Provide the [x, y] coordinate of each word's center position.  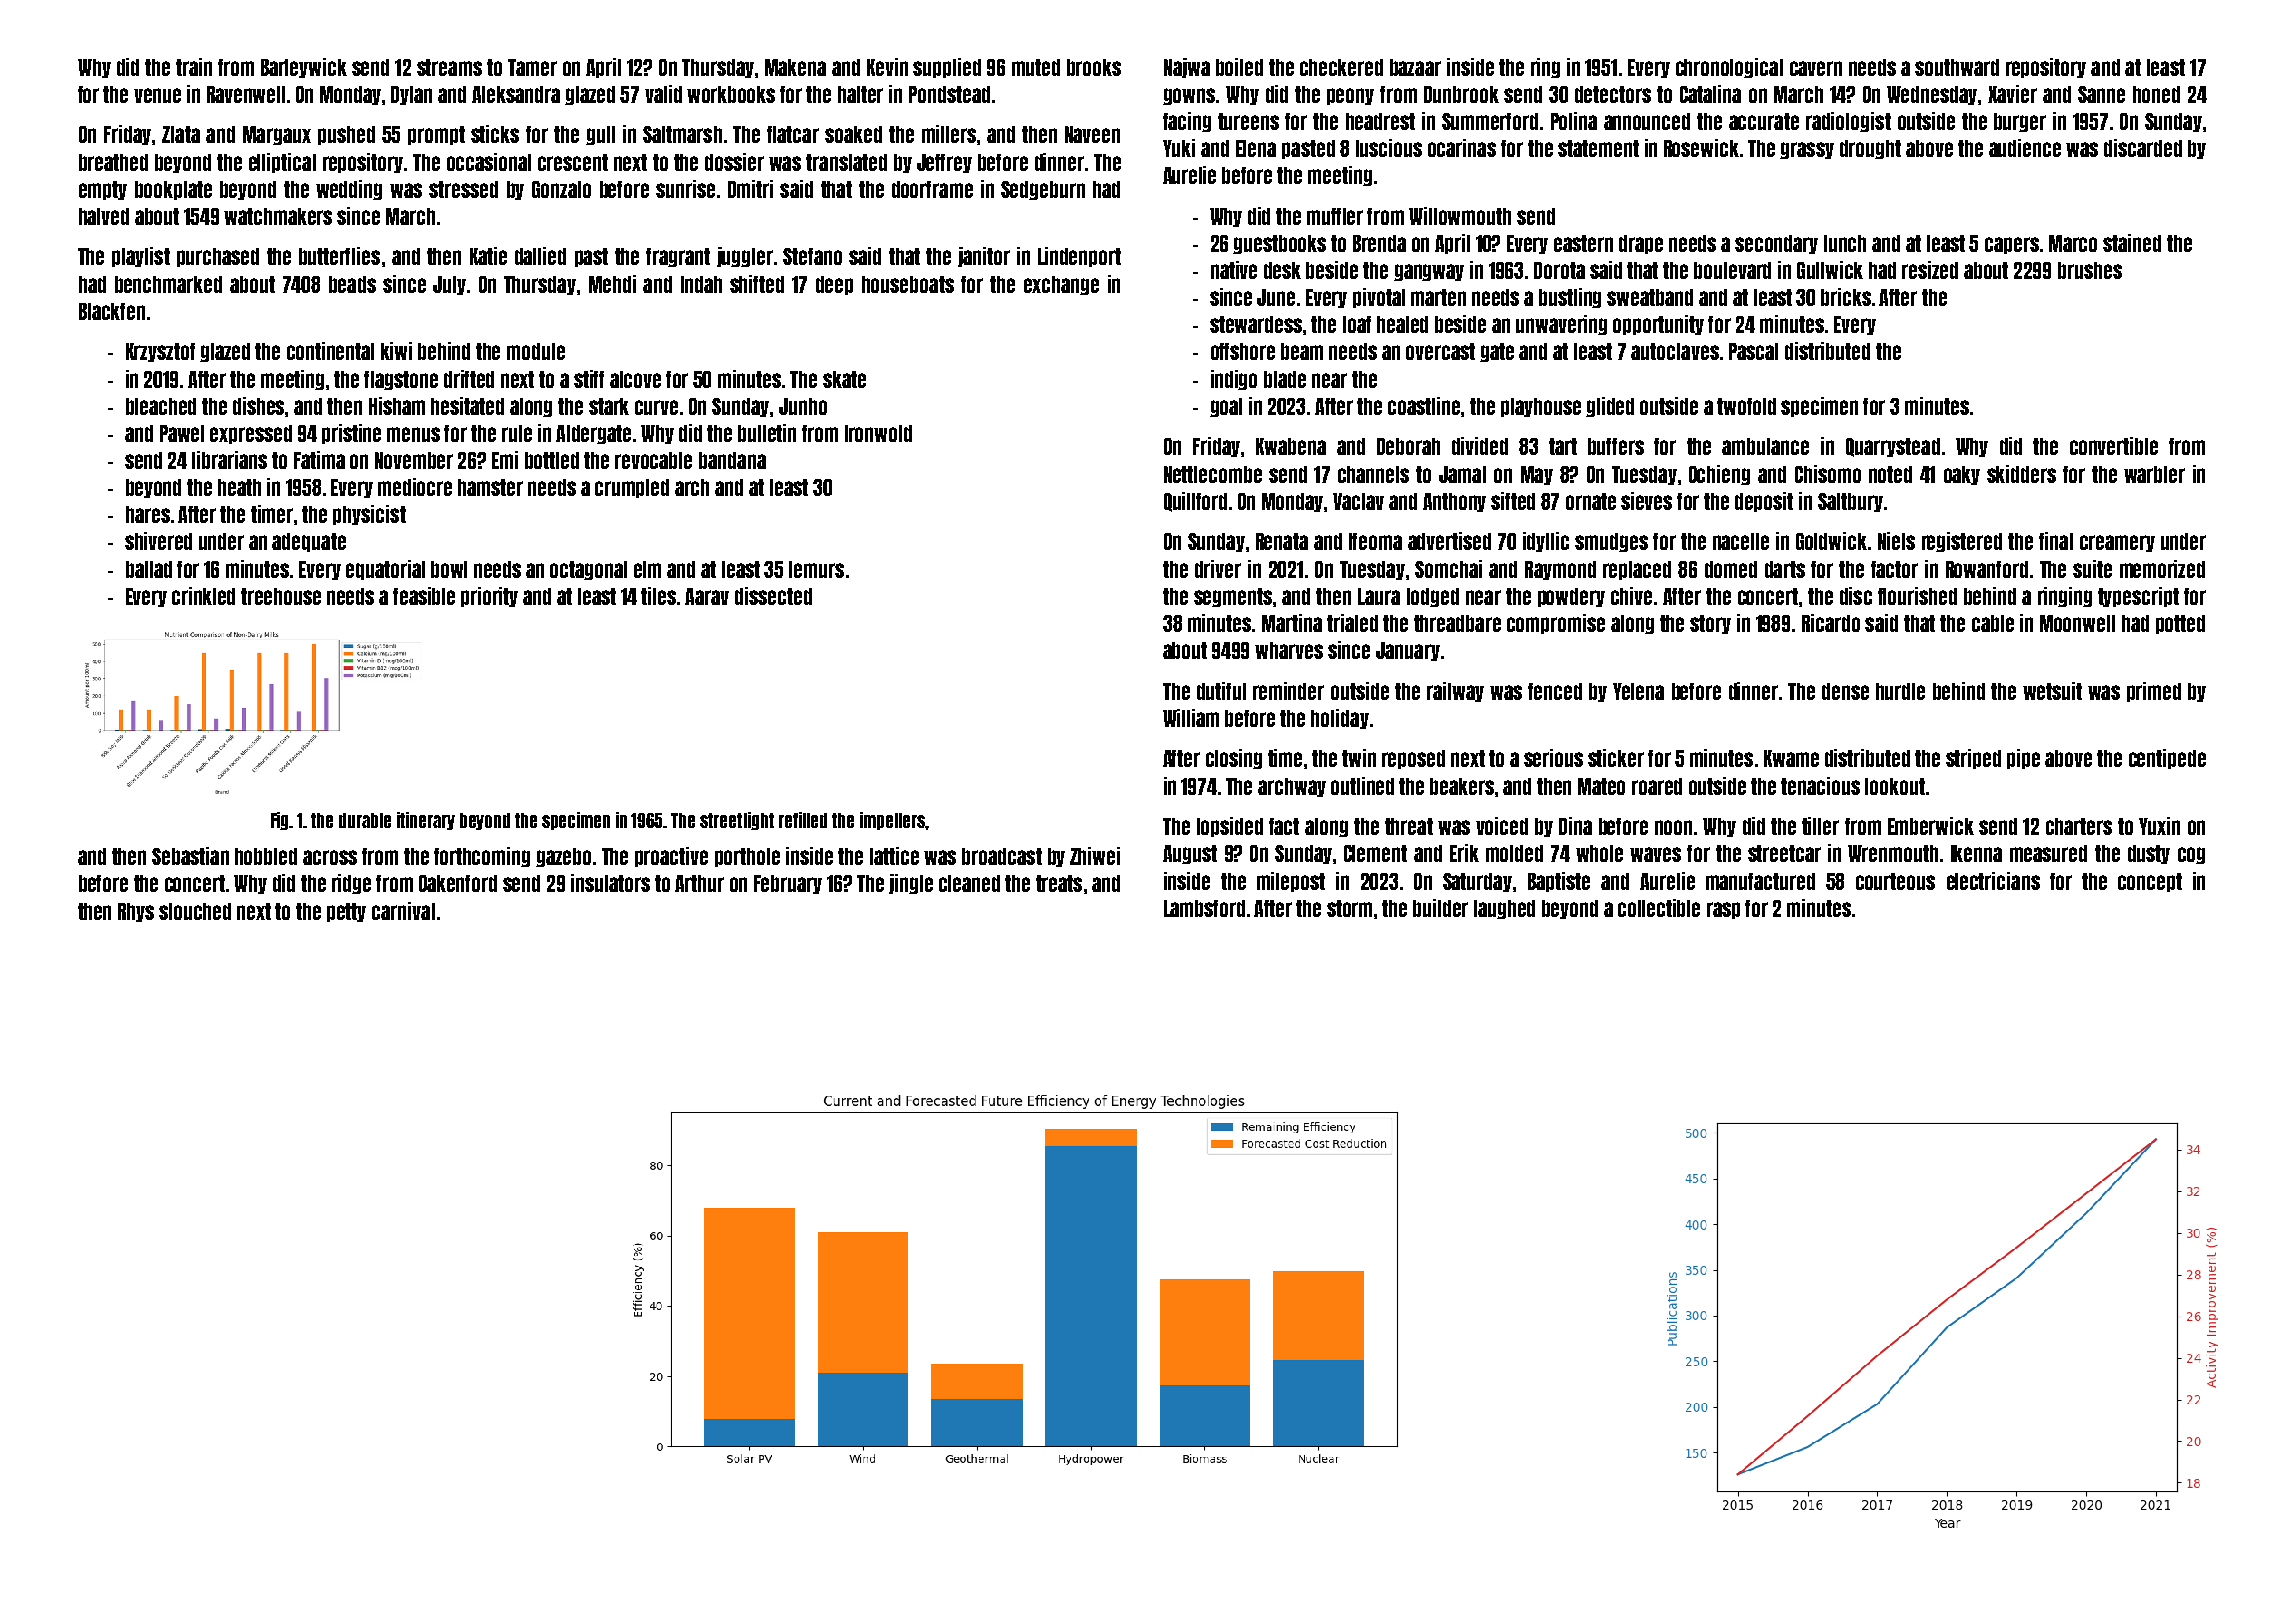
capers [2012, 245]
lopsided [1230, 827]
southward [1957, 67]
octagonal [588, 570]
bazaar [1415, 67]
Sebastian [190, 856]
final [2056, 541]
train [194, 67]
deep [834, 285]
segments [1233, 597]
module [536, 351]
